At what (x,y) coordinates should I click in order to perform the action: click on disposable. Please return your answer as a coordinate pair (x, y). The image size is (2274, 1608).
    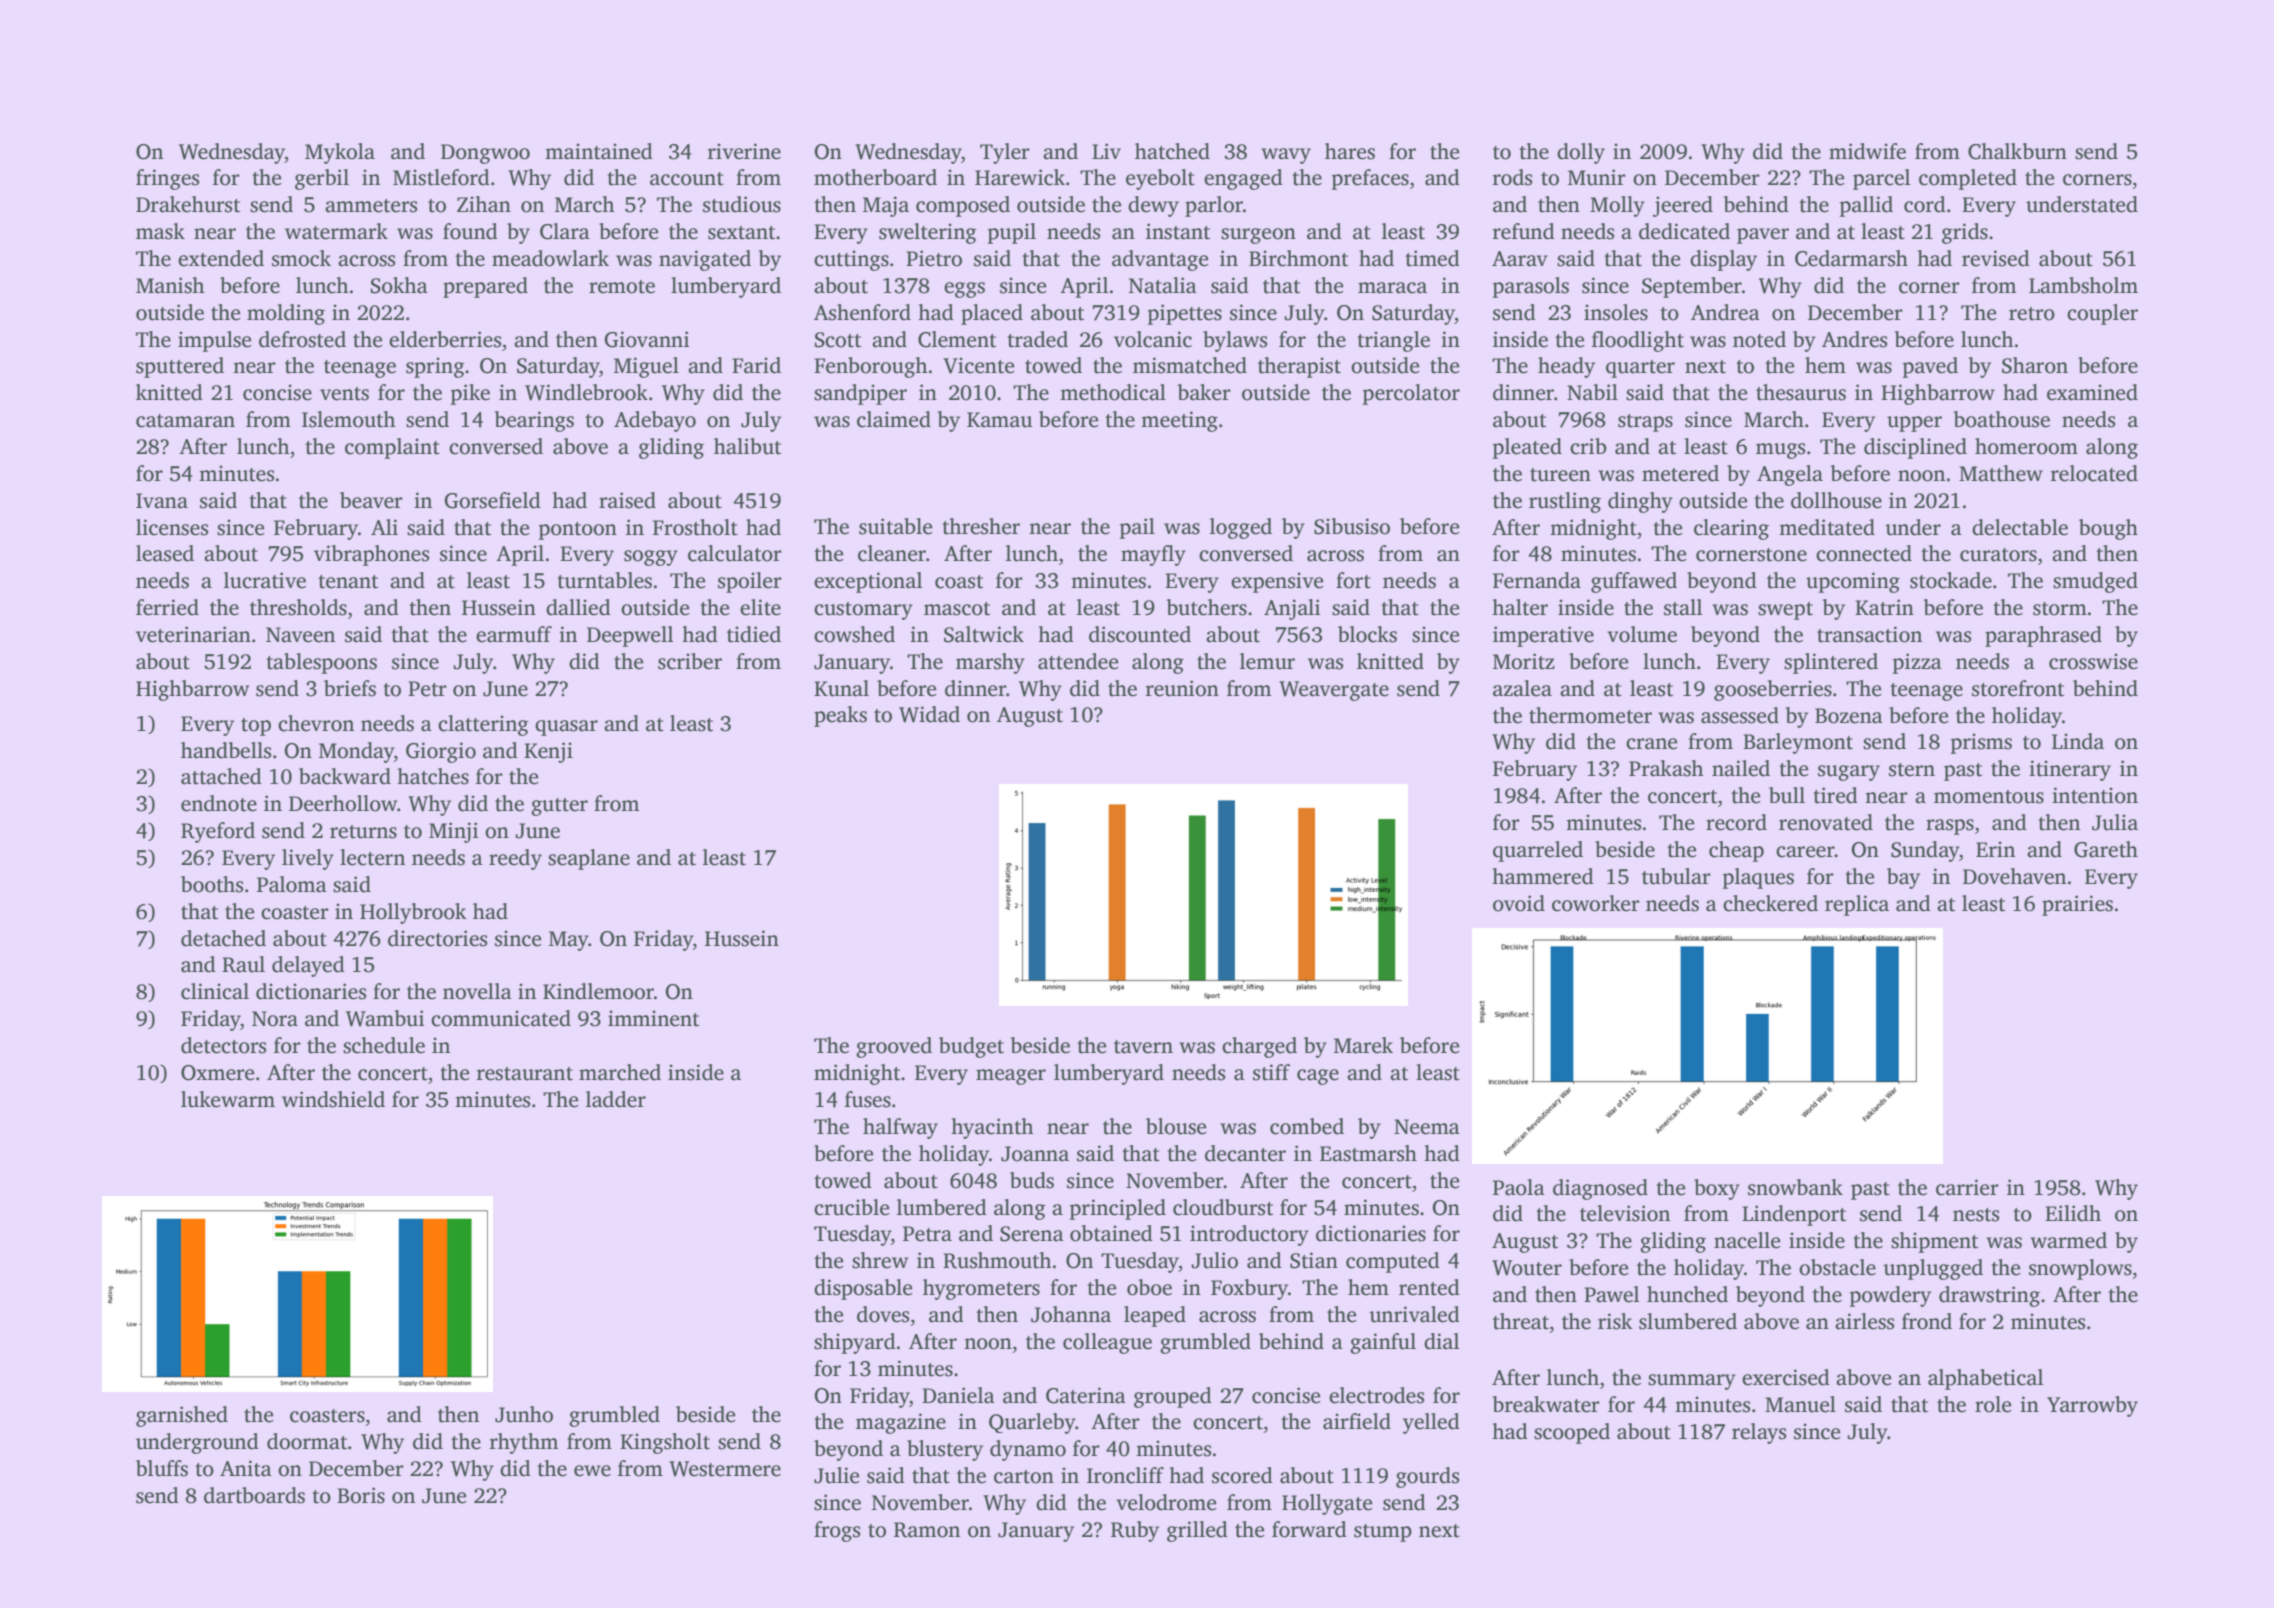
    Looking at the image, I should click on (863, 1289).
